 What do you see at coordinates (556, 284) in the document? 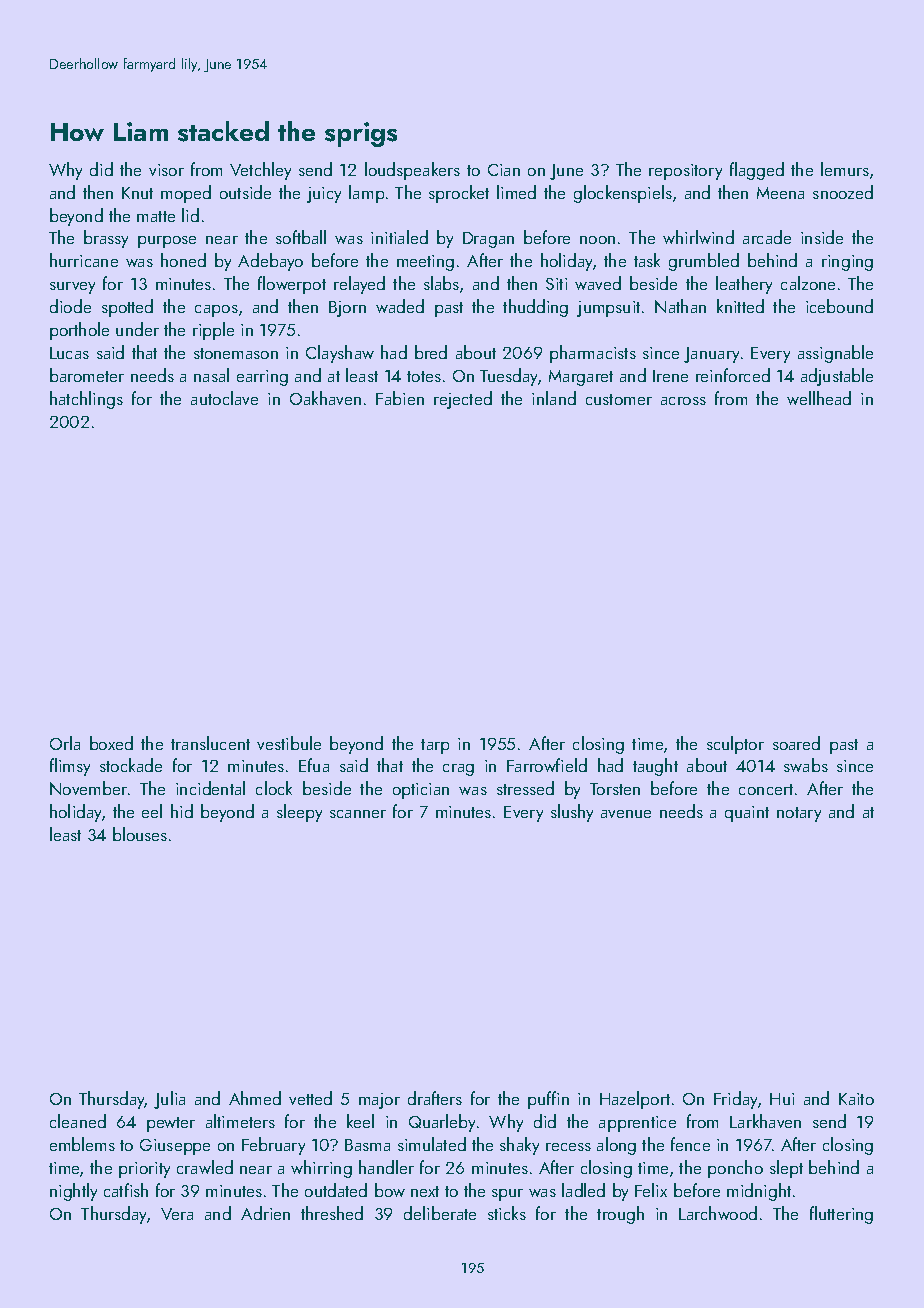
I see `Siti` at bounding box center [556, 284].
